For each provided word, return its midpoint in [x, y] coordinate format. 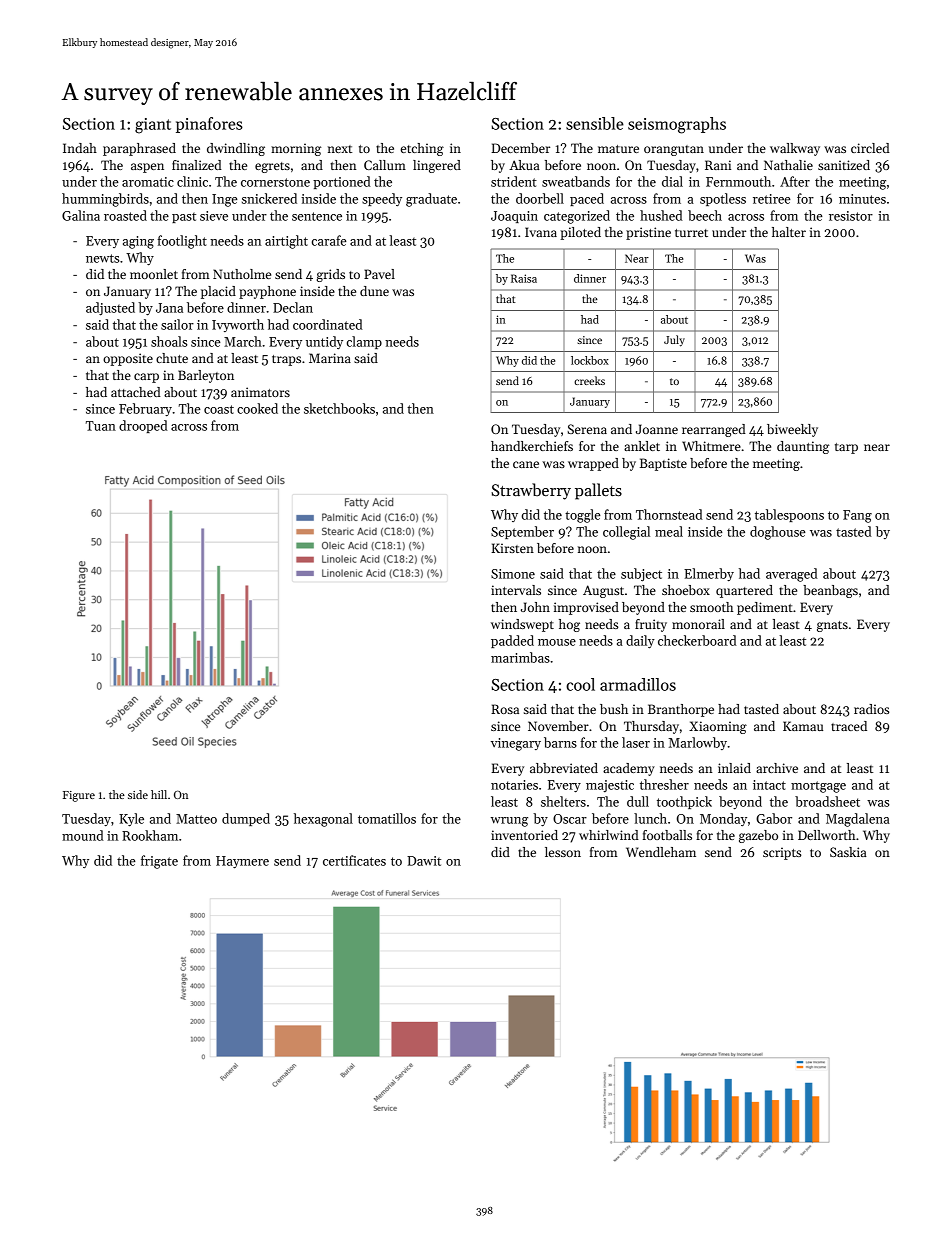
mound [83, 835]
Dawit [424, 861]
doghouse [778, 533]
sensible [595, 123]
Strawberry [531, 491]
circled [870, 148]
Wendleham [661, 852]
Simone [513, 574]
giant [153, 126]
